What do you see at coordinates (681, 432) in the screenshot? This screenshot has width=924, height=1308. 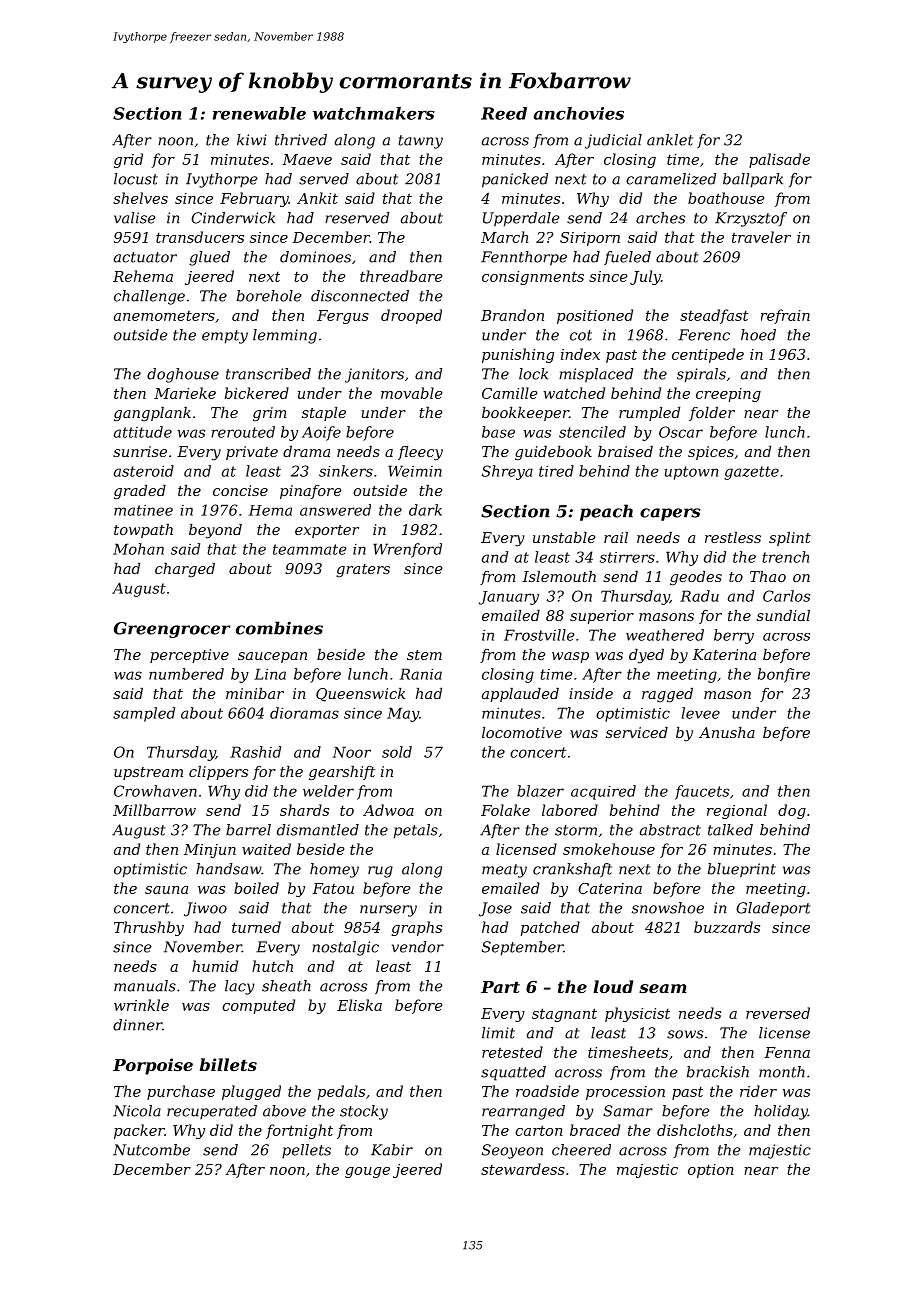 I see `Oscar` at bounding box center [681, 432].
